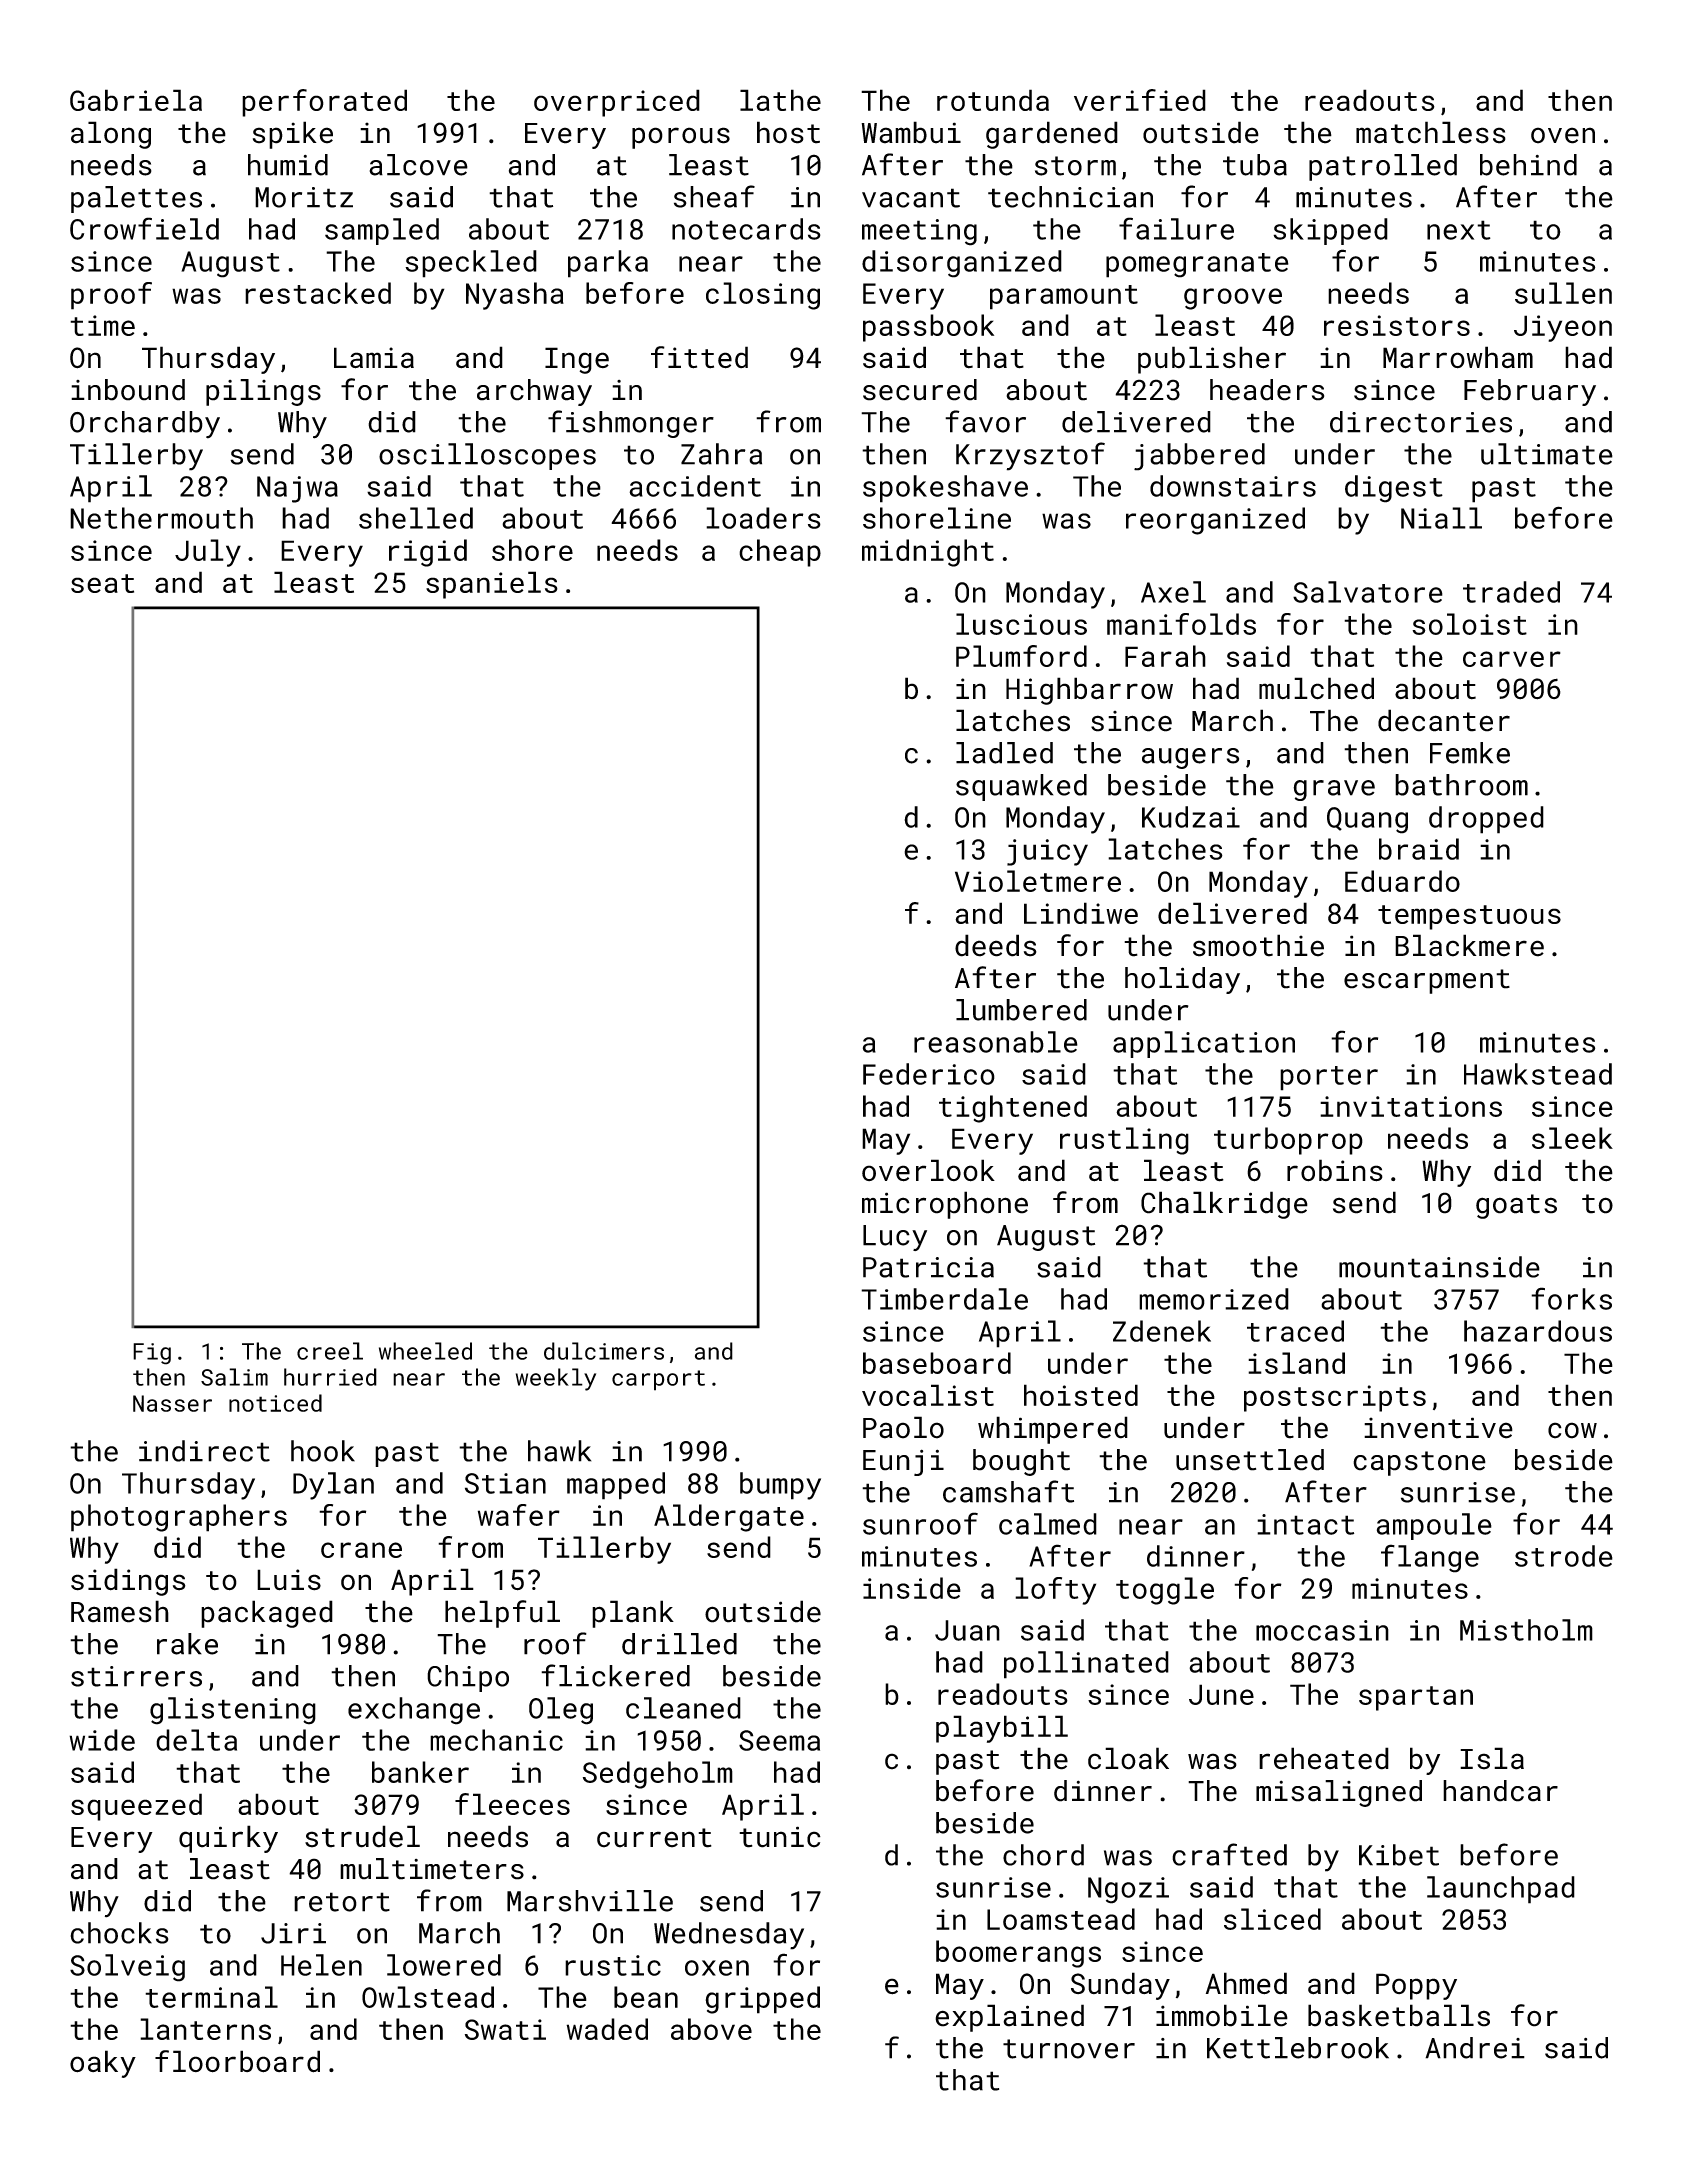  What do you see at coordinates (196, 1740) in the screenshot?
I see `delta` at bounding box center [196, 1740].
